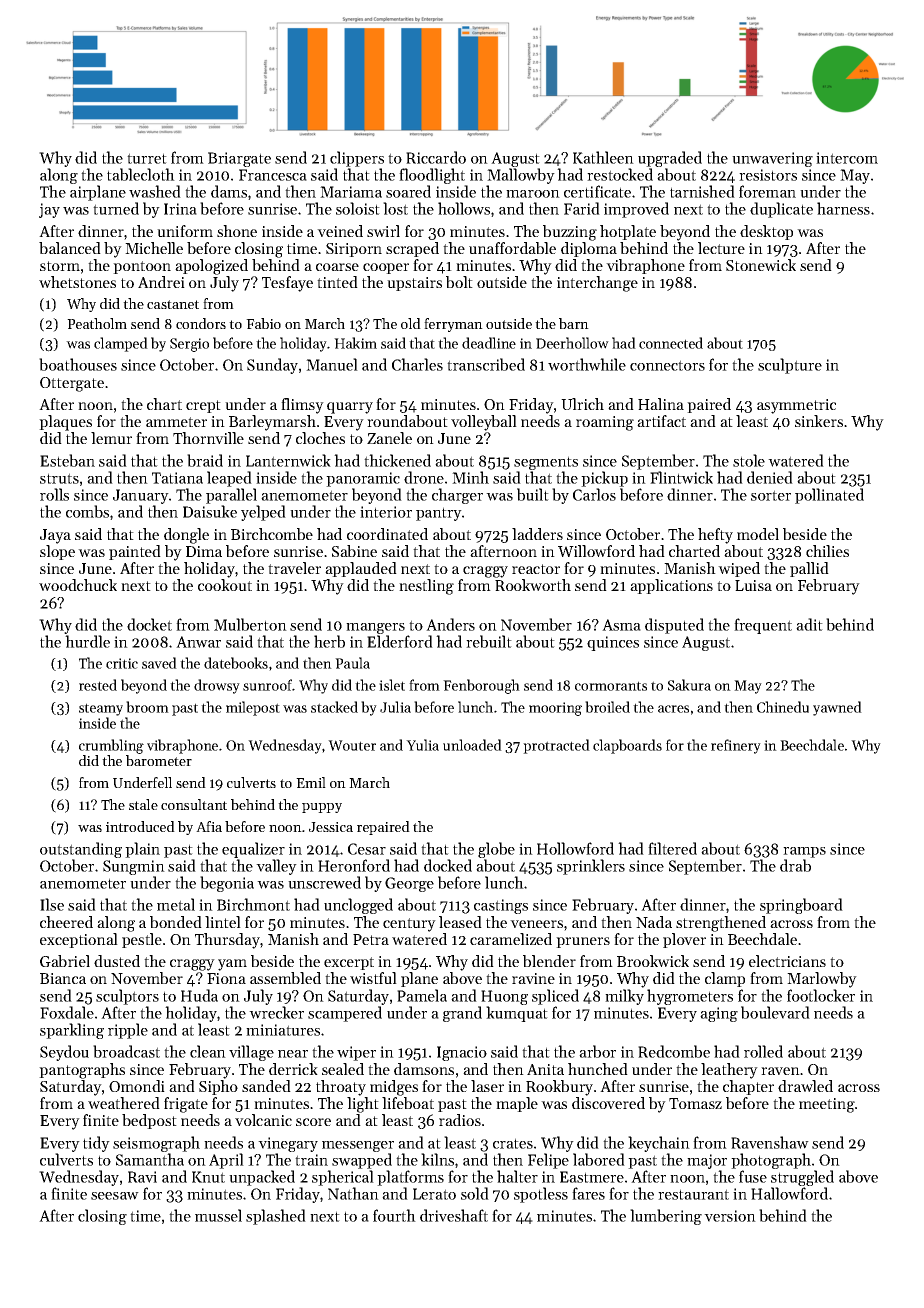  I want to click on asymmetric, so click(796, 406).
